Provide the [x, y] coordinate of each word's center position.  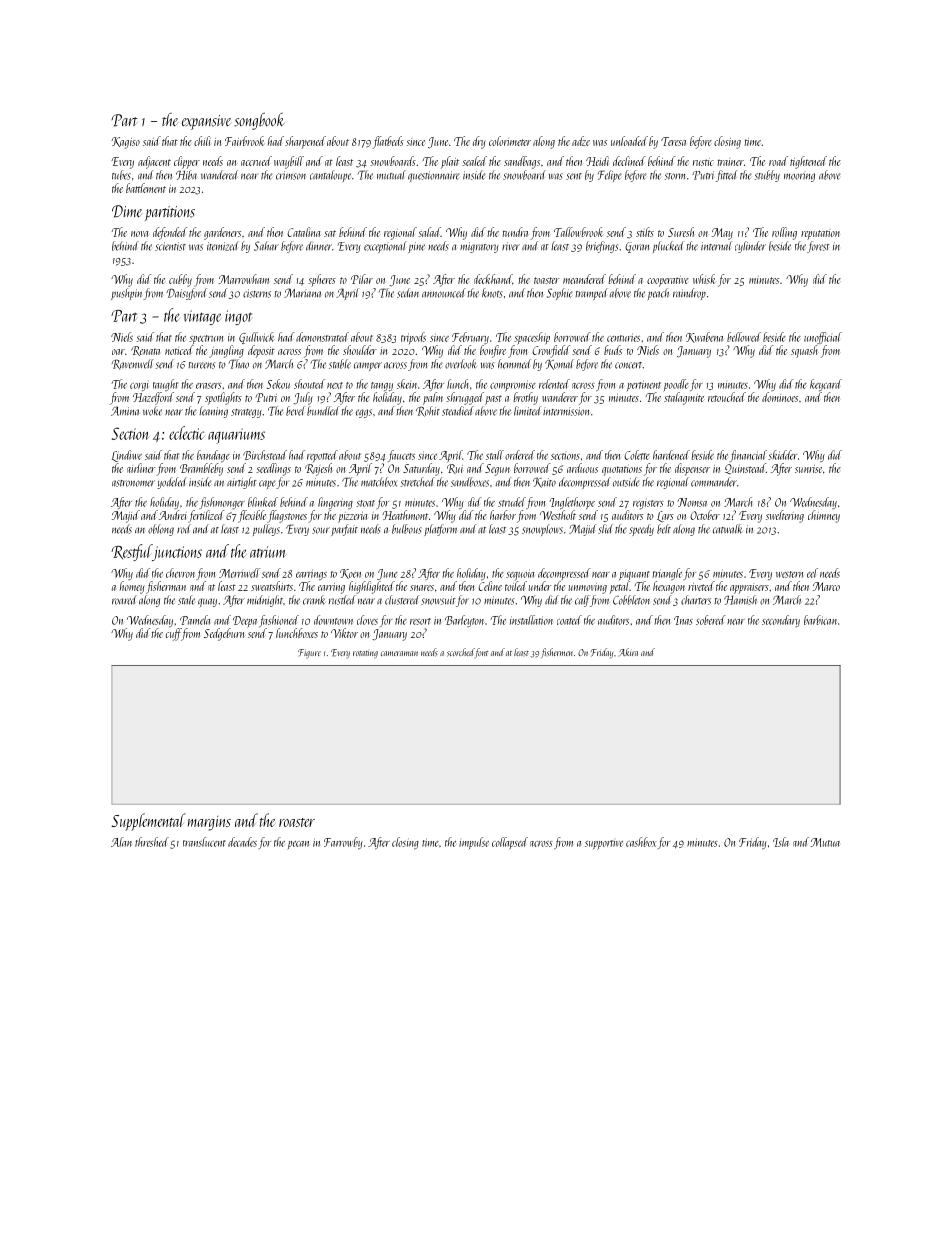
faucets [401, 456]
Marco [826, 586]
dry [479, 142]
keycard [826, 385]
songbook [259, 121]
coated [569, 620]
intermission [566, 411]
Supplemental [148, 822]
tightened [808, 162]
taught [165, 385]
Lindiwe [127, 456]
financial [748, 456]
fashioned [279, 621]
